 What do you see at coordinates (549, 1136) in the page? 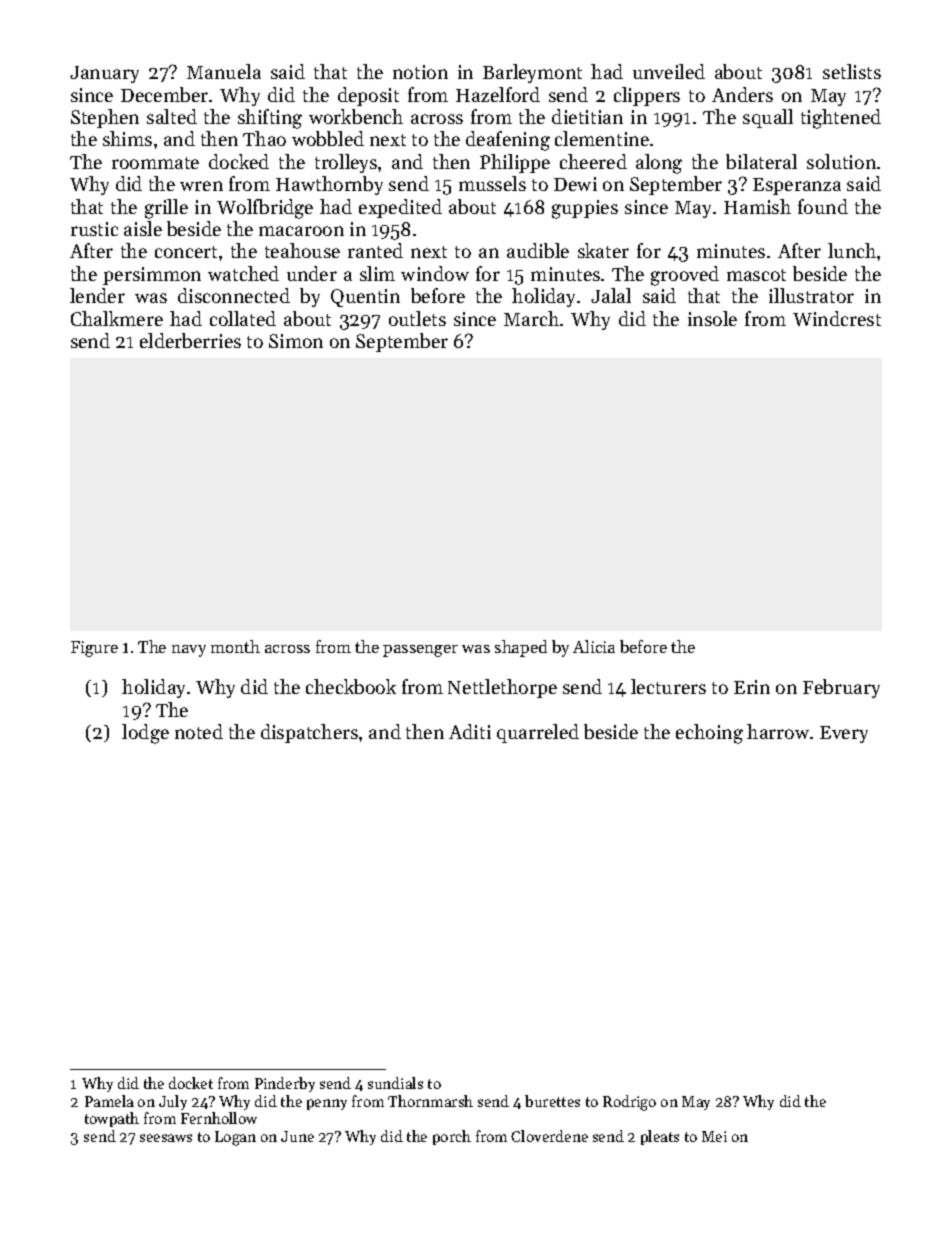
I see `Cloverdene` at bounding box center [549, 1136].
